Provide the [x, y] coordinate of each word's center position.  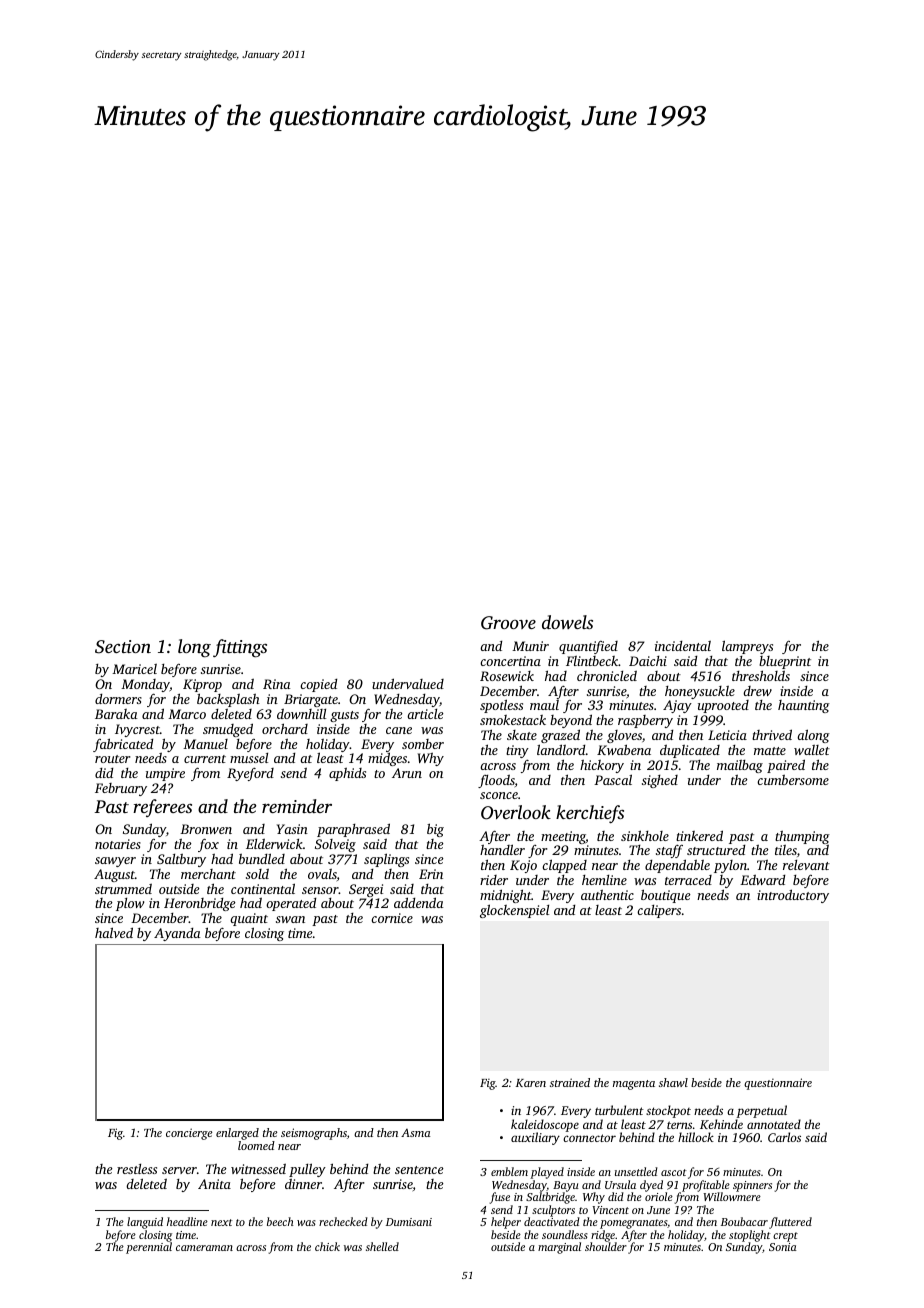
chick [327, 1246]
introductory [793, 896]
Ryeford [250, 774]
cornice [392, 918]
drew [757, 691]
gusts [344, 716]
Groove [508, 623]
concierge [189, 1134]
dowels [567, 622]
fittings [240, 648]
